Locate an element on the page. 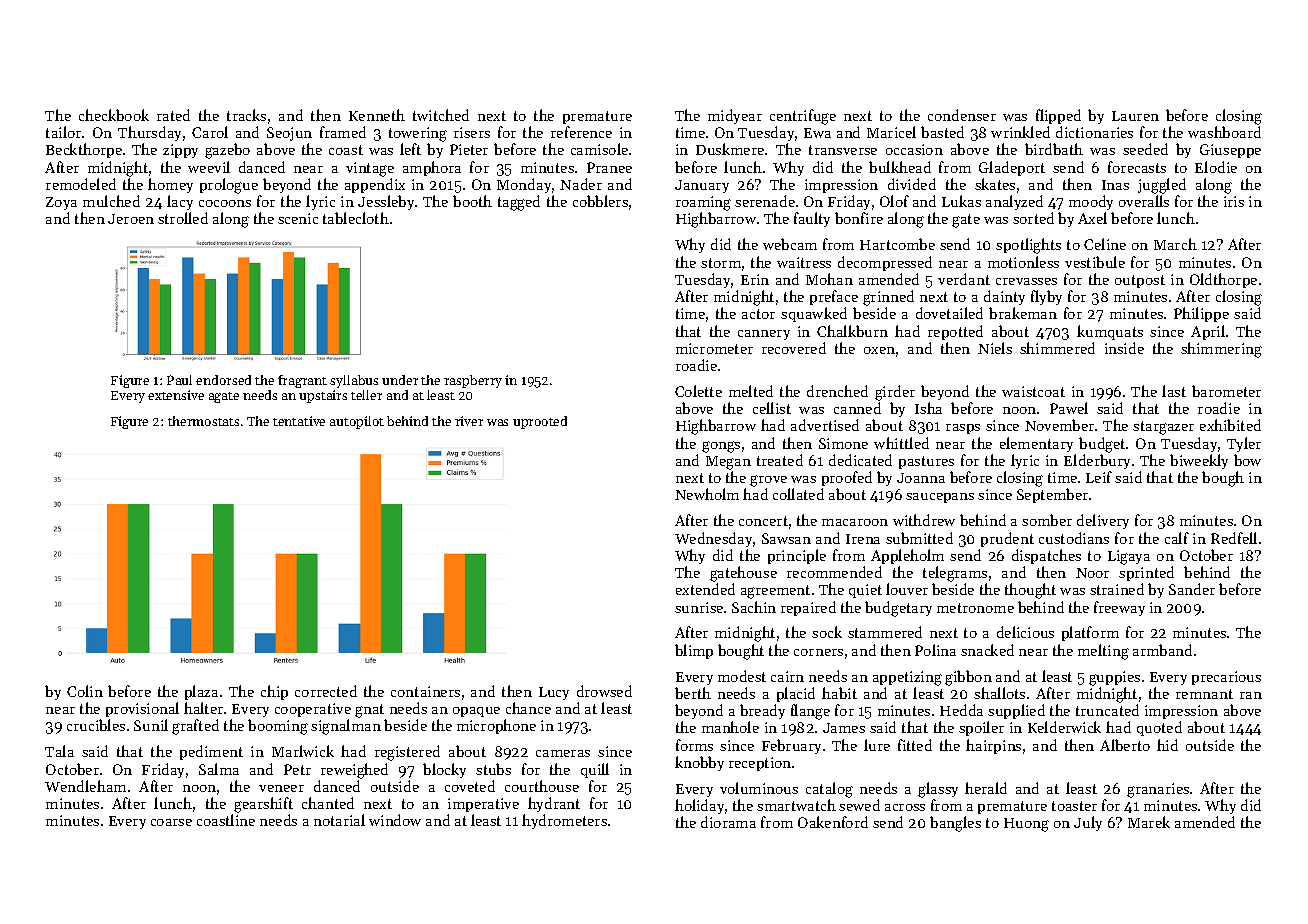 This page has width=1308, height=924. crucibles is located at coordinates (96, 725).
